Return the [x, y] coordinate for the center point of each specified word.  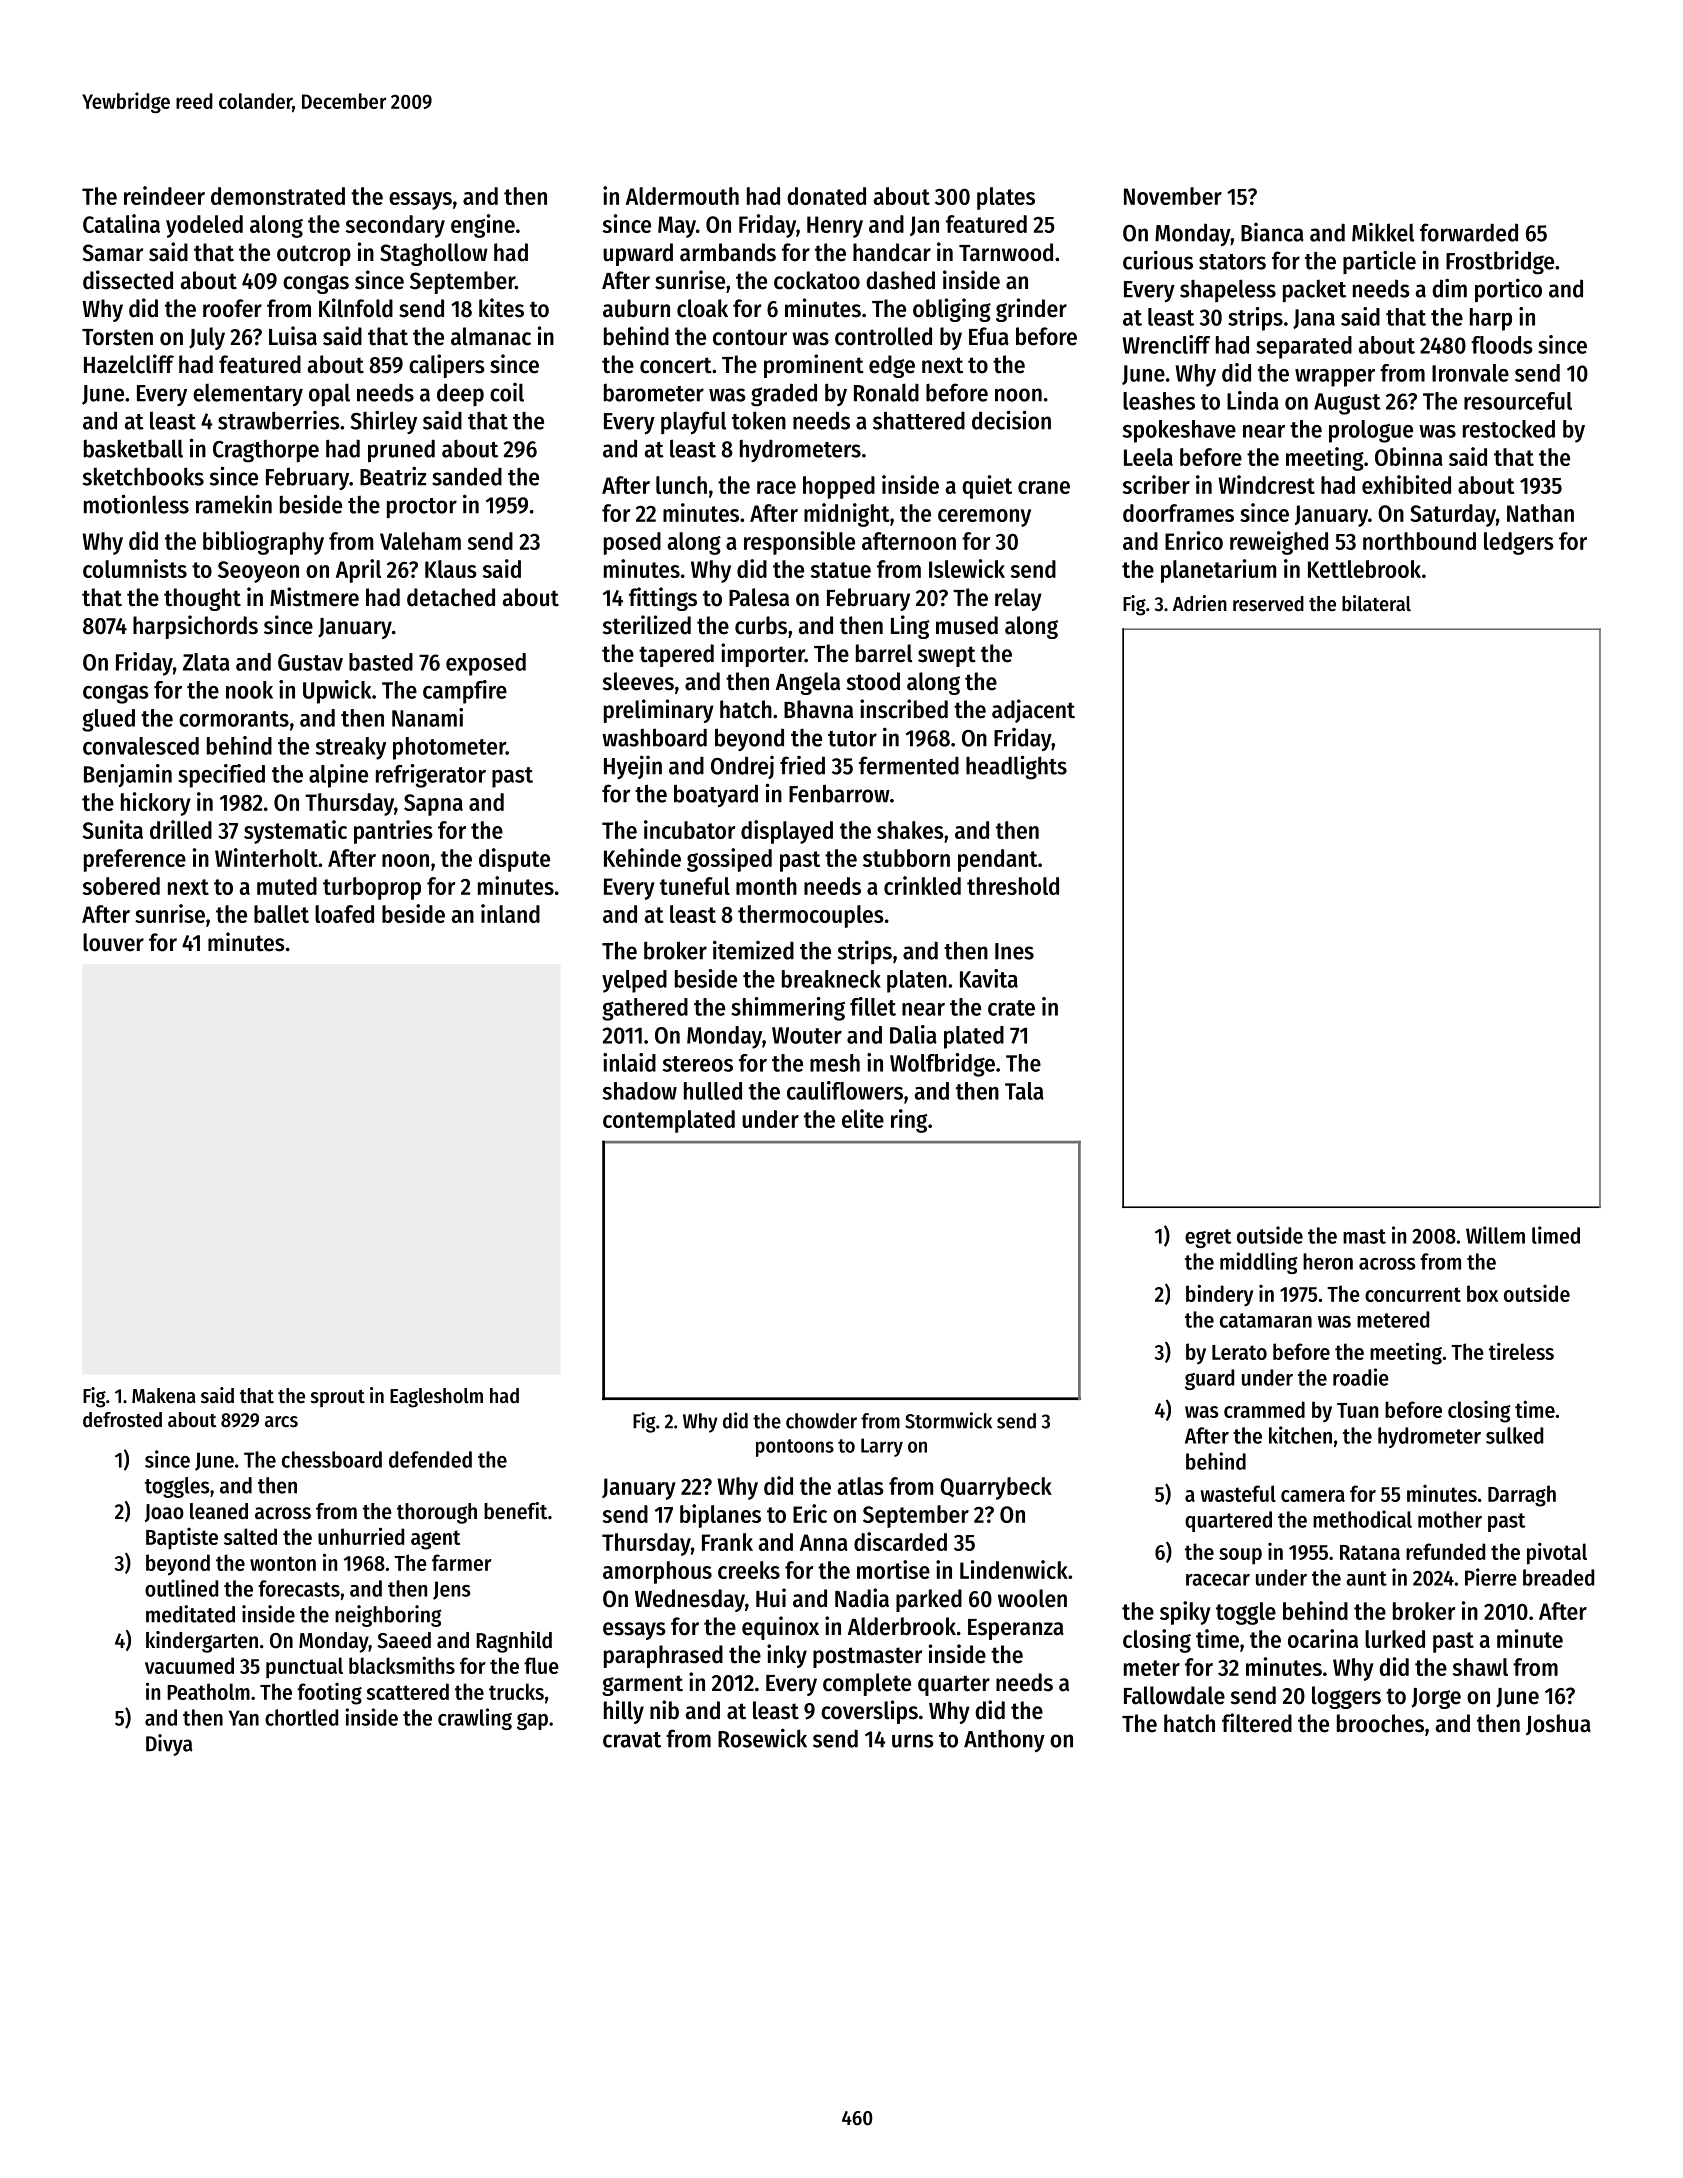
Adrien [1200, 603]
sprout [338, 1398]
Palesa [759, 597]
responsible [799, 543]
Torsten [117, 337]
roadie [1361, 1377]
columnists [135, 568]
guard [1209, 1379]
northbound [1419, 541]
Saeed [404, 1640]
